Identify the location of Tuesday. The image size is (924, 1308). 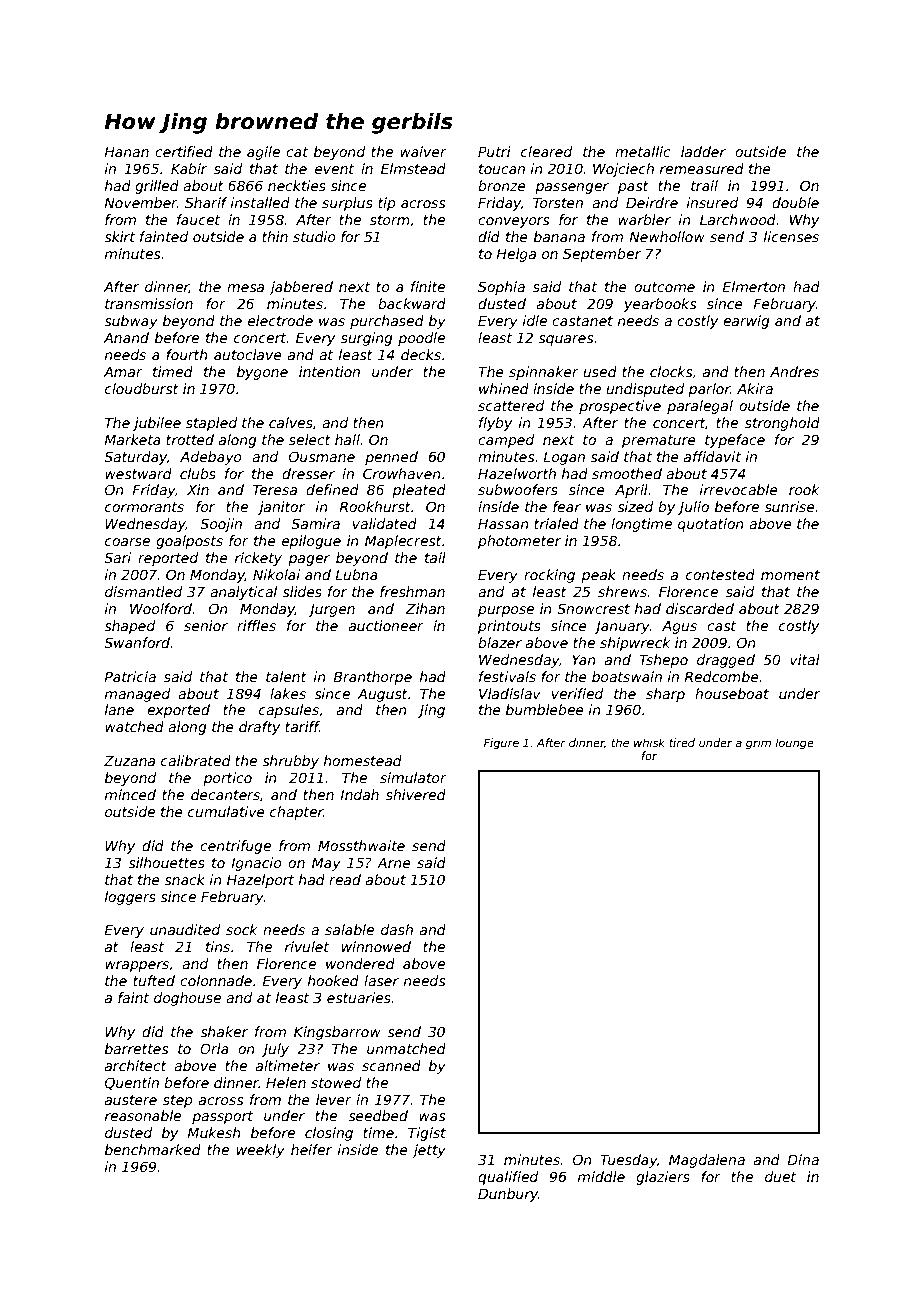
(628, 1161).
